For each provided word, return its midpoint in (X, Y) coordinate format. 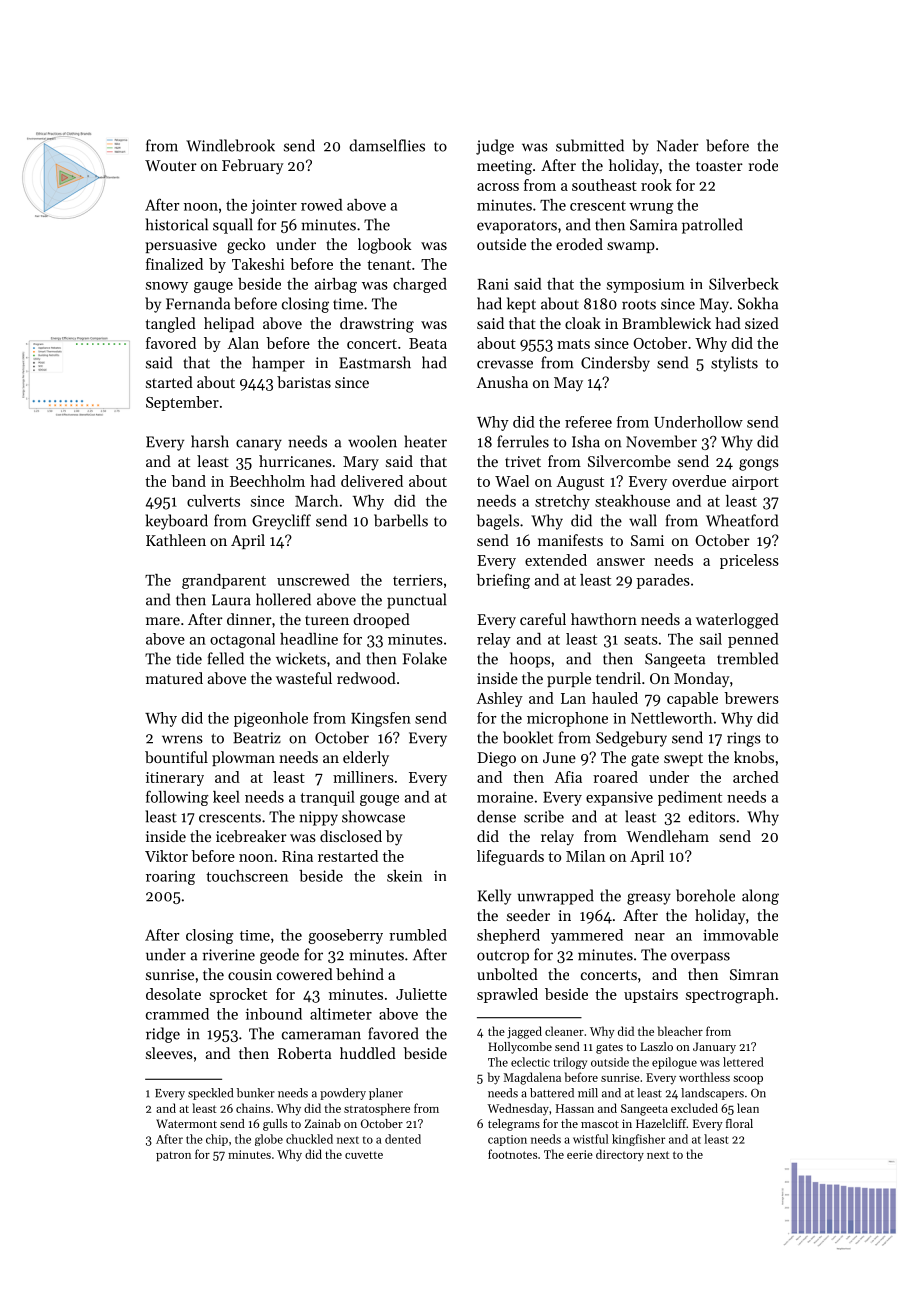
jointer (274, 206)
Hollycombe (520, 1048)
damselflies (387, 145)
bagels (498, 522)
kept (521, 305)
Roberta (305, 1053)
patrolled (712, 226)
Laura (231, 600)
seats (641, 640)
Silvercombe (629, 461)
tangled (171, 325)
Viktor (166, 856)
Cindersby (615, 364)
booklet (528, 737)
